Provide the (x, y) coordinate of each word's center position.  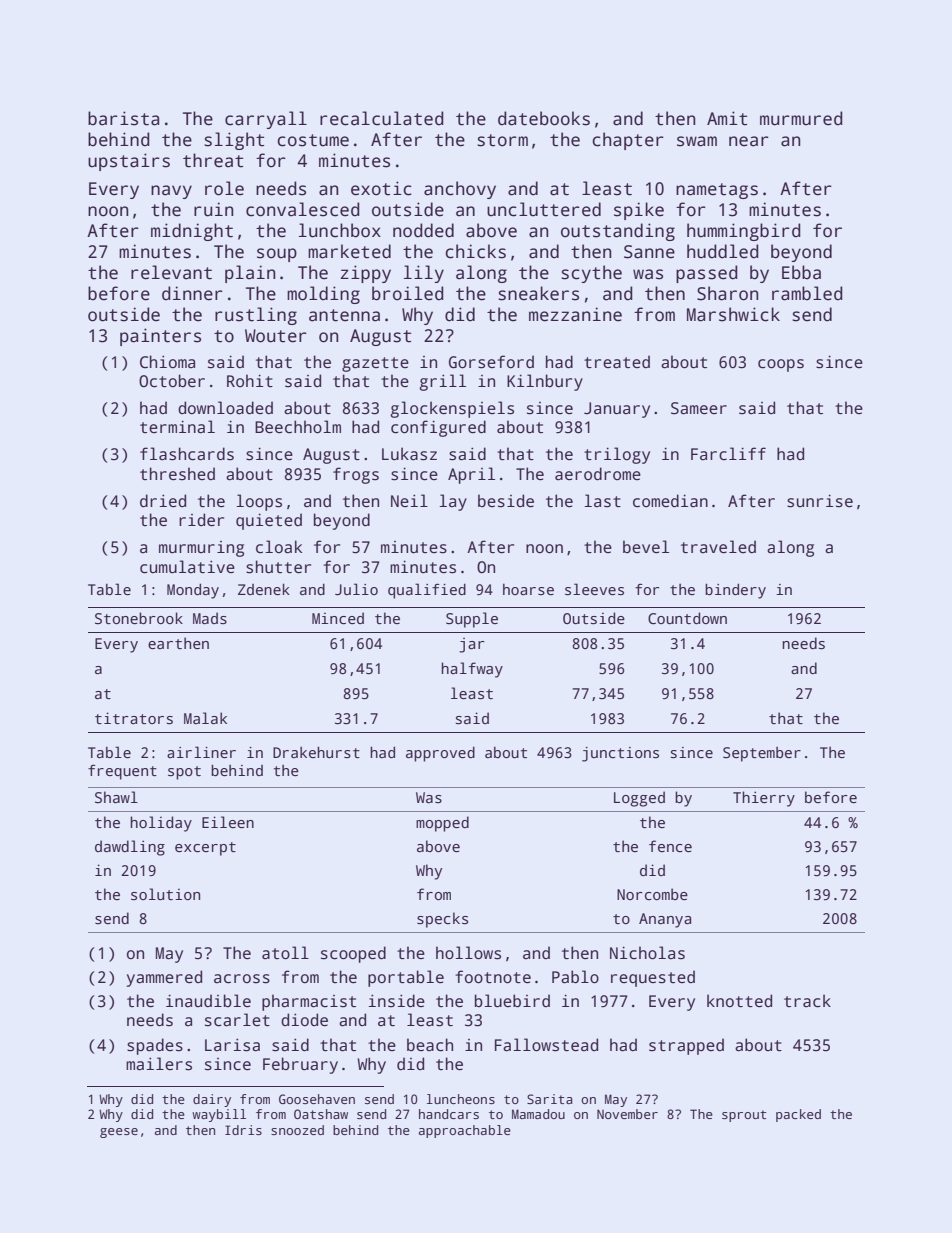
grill (442, 382)
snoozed (297, 1130)
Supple (472, 620)
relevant (171, 272)
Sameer (699, 408)
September (762, 754)
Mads (210, 618)
